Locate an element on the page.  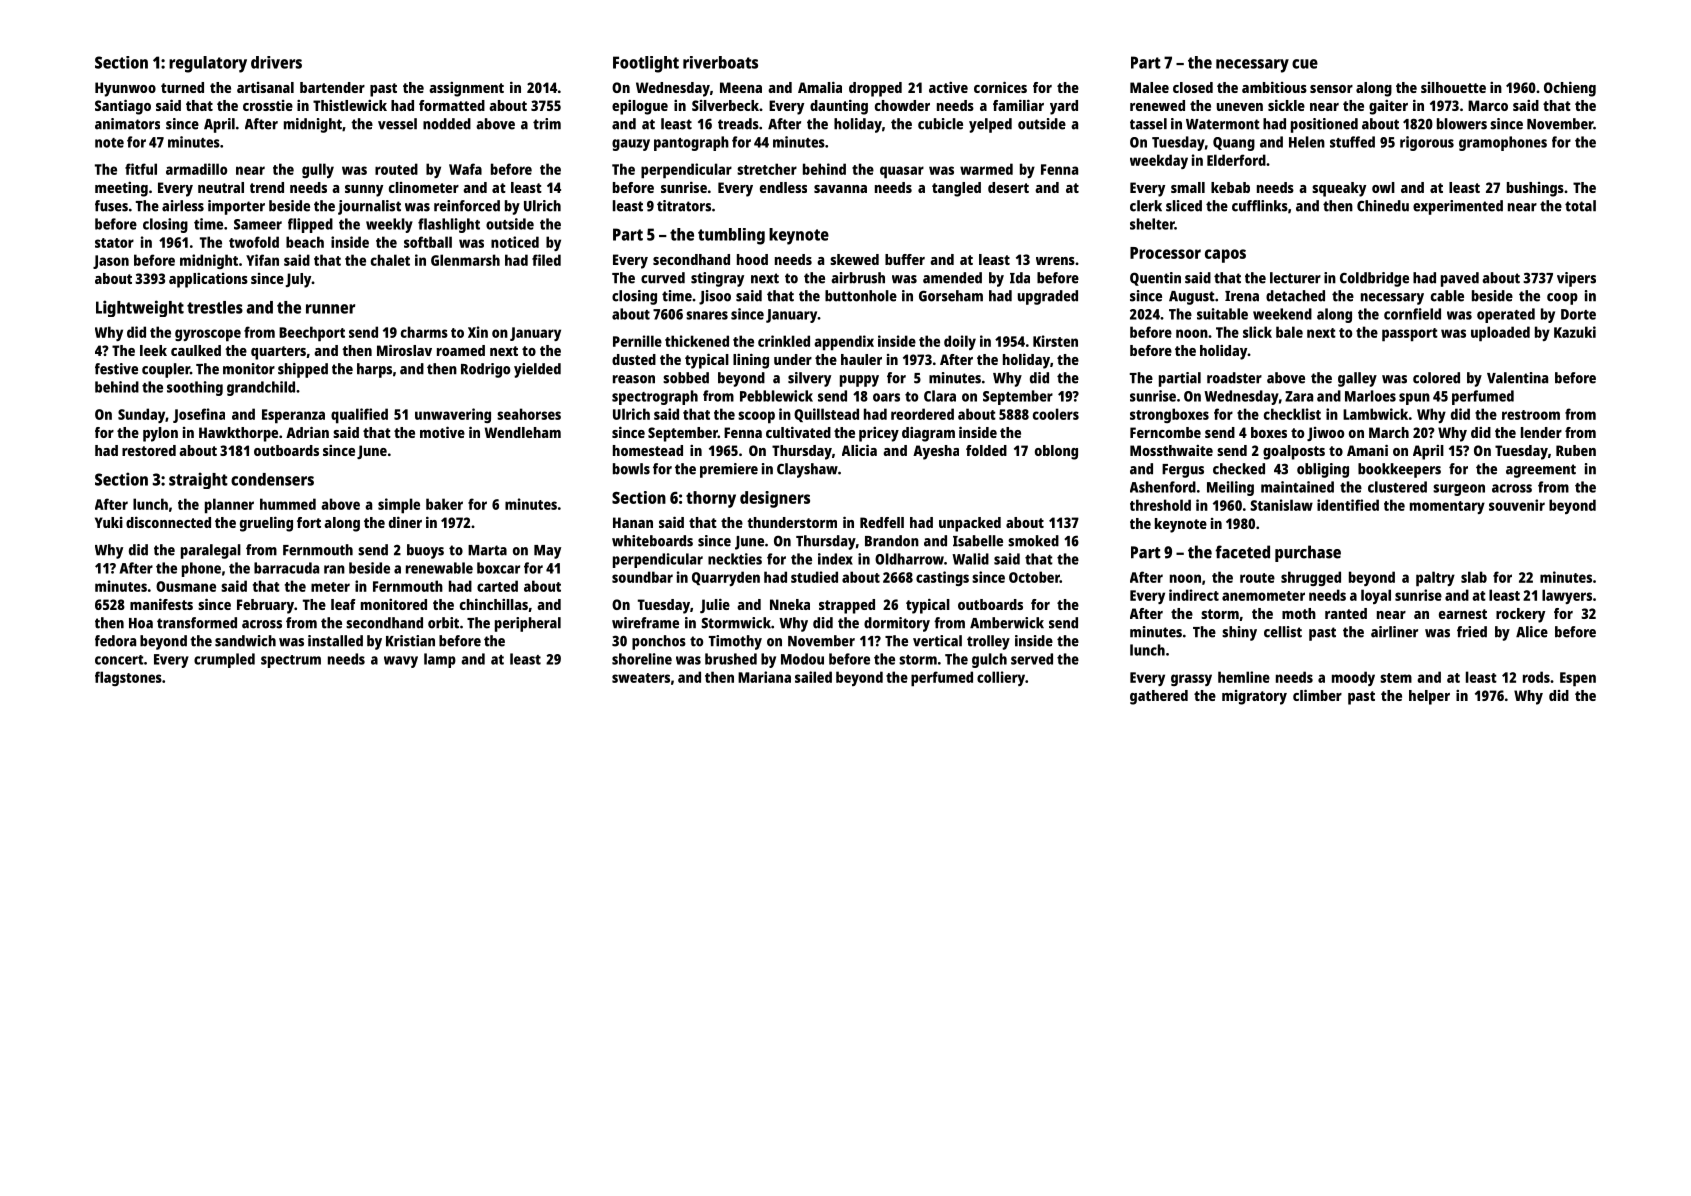
cue is located at coordinates (1305, 64).
